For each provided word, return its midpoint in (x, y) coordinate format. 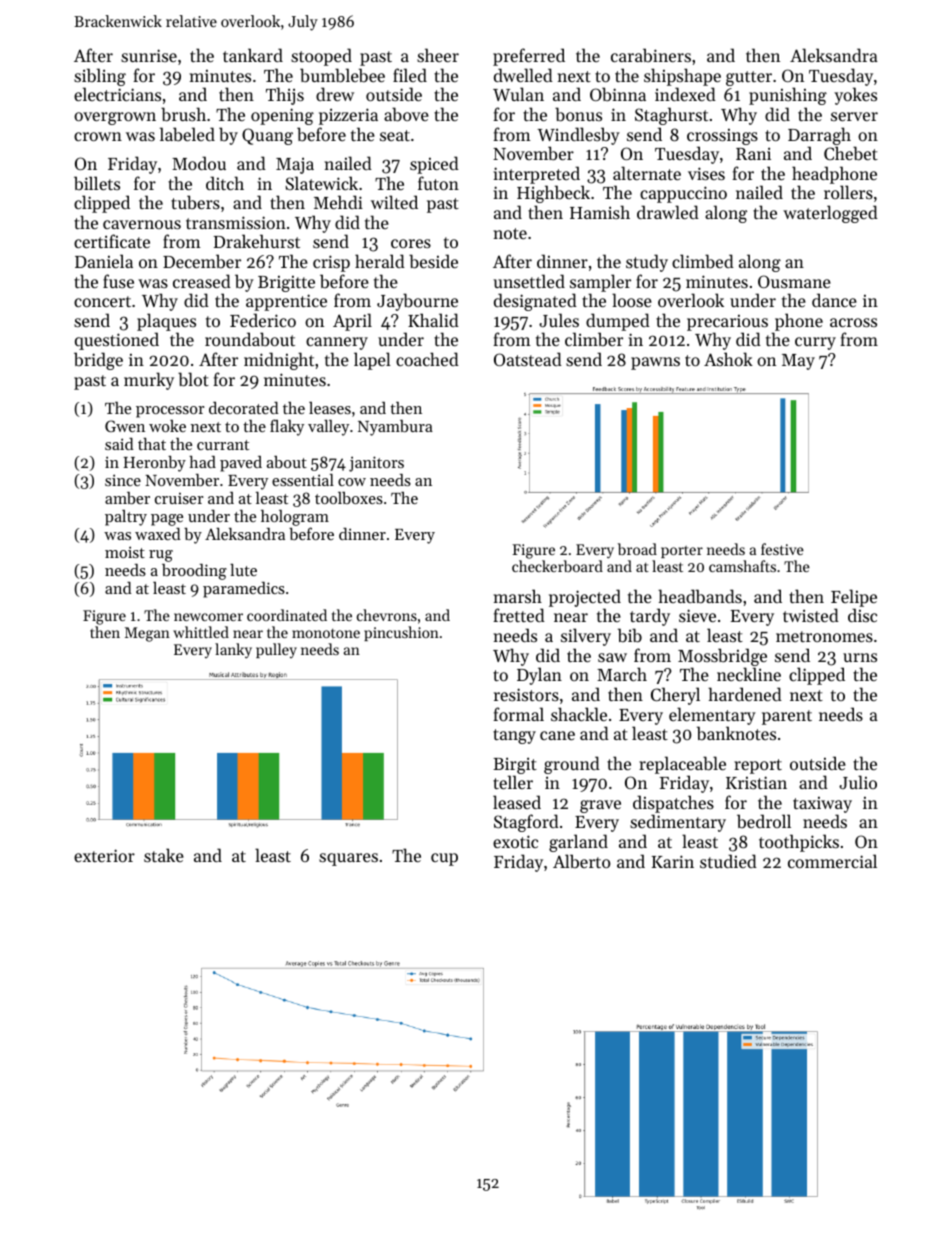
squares (348, 859)
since (123, 480)
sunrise (149, 55)
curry (815, 343)
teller (513, 782)
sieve (697, 615)
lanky (233, 651)
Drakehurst (257, 241)
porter (682, 552)
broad (637, 549)
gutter (749, 78)
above (406, 114)
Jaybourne (417, 302)
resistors (526, 694)
